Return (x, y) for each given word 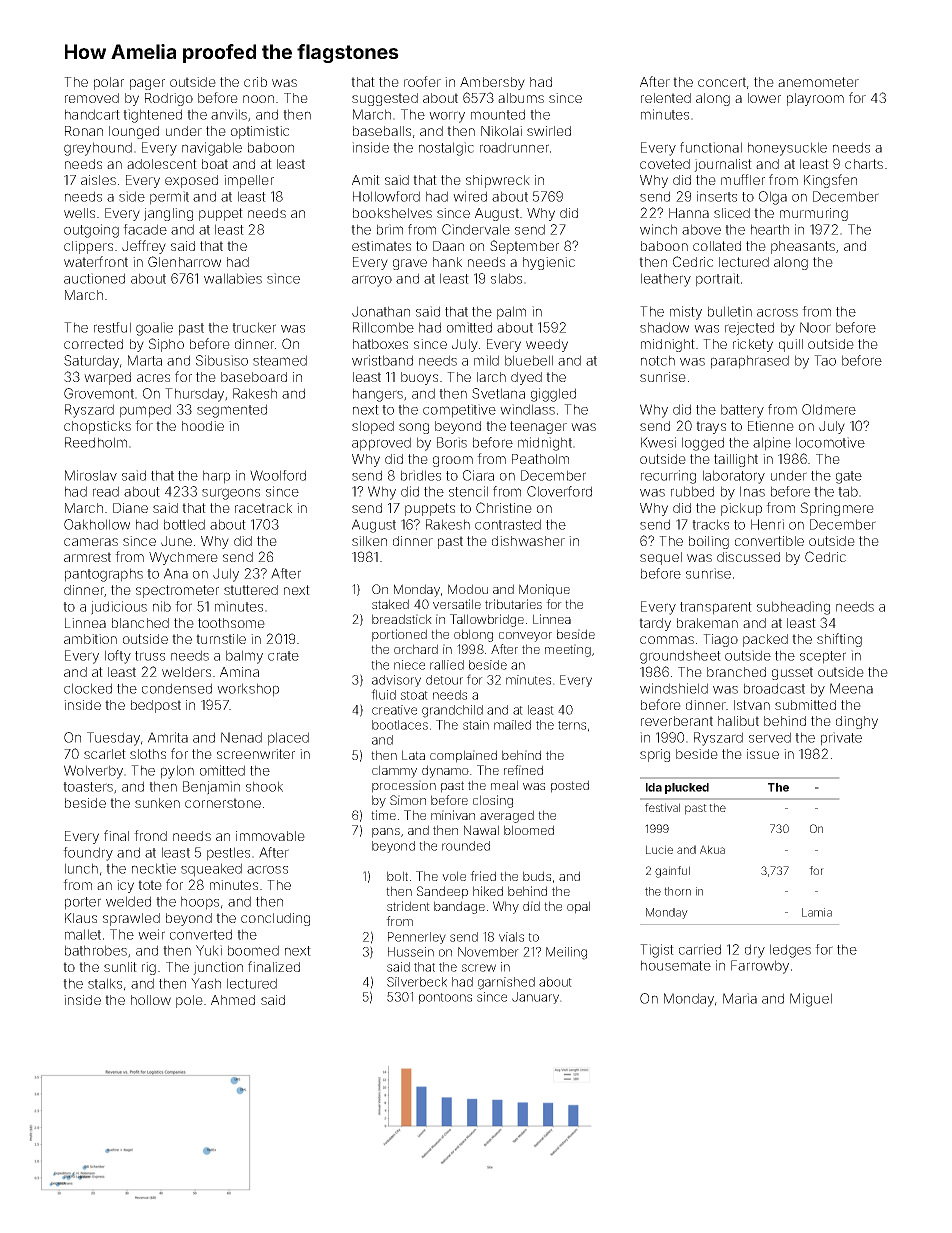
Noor (815, 327)
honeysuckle (787, 149)
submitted (805, 705)
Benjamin (211, 788)
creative (394, 710)
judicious (119, 608)
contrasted (508, 524)
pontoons (445, 998)
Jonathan (381, 311)
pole (189, 1001)
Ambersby (492, 83)
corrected (93, 344)
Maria (740, 998)
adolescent (162, 164)
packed (765, 640)
